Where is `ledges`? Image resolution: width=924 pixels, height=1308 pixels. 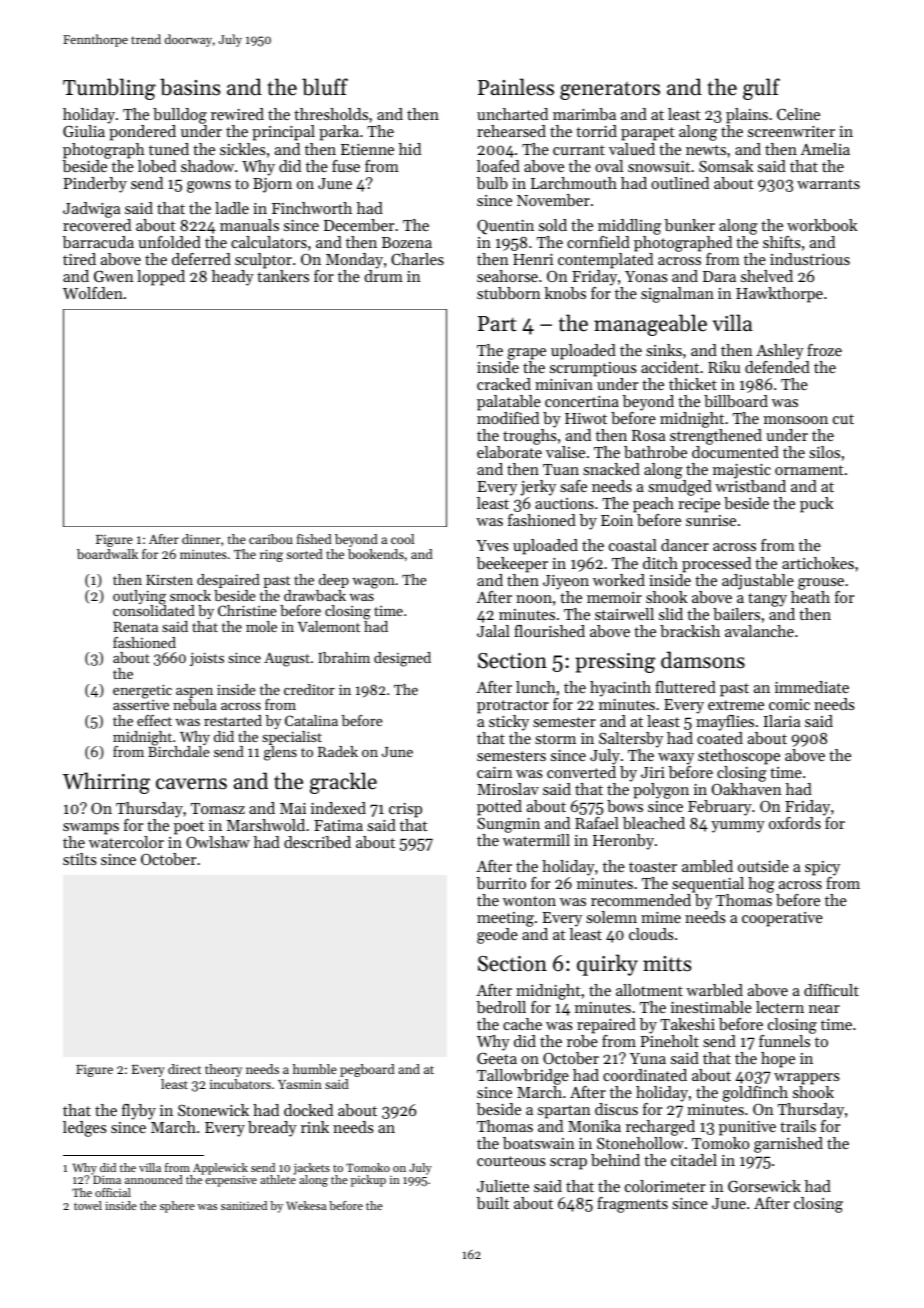
ledges is located at coordinates (85, 1129).
